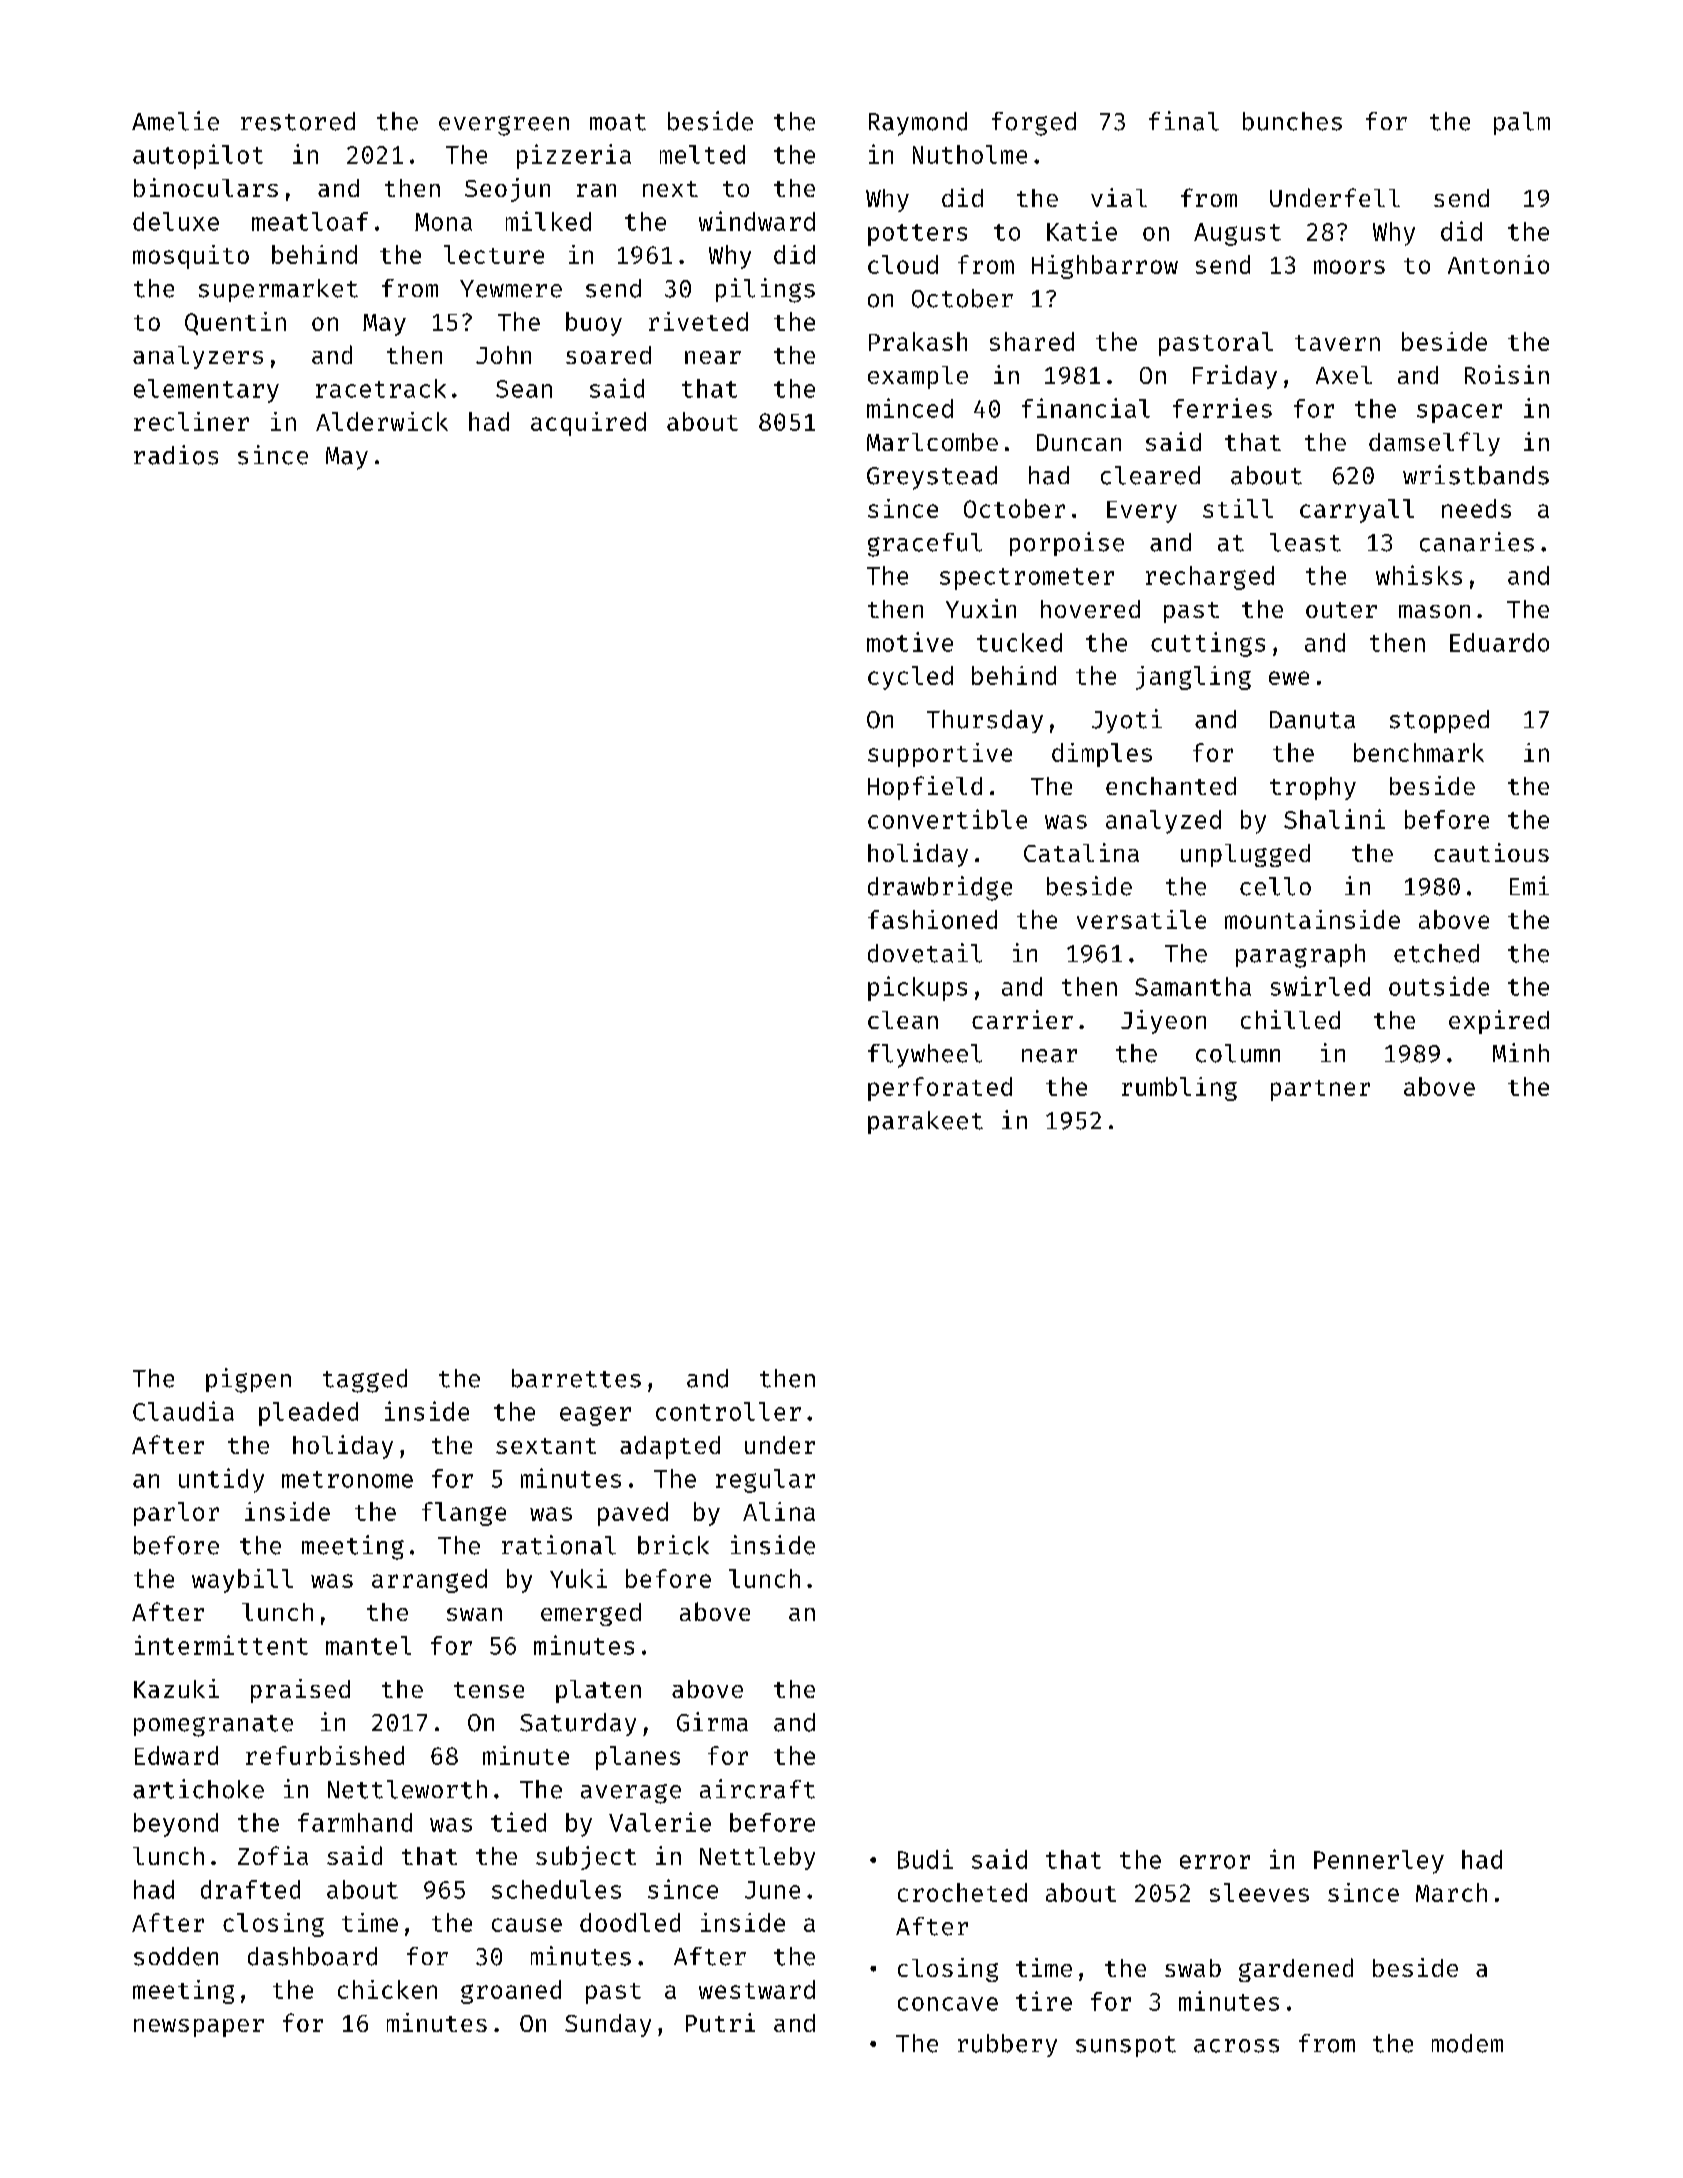 This image has width=1683, height=2178. I want to click on aircraft, so click(757, 1789).
